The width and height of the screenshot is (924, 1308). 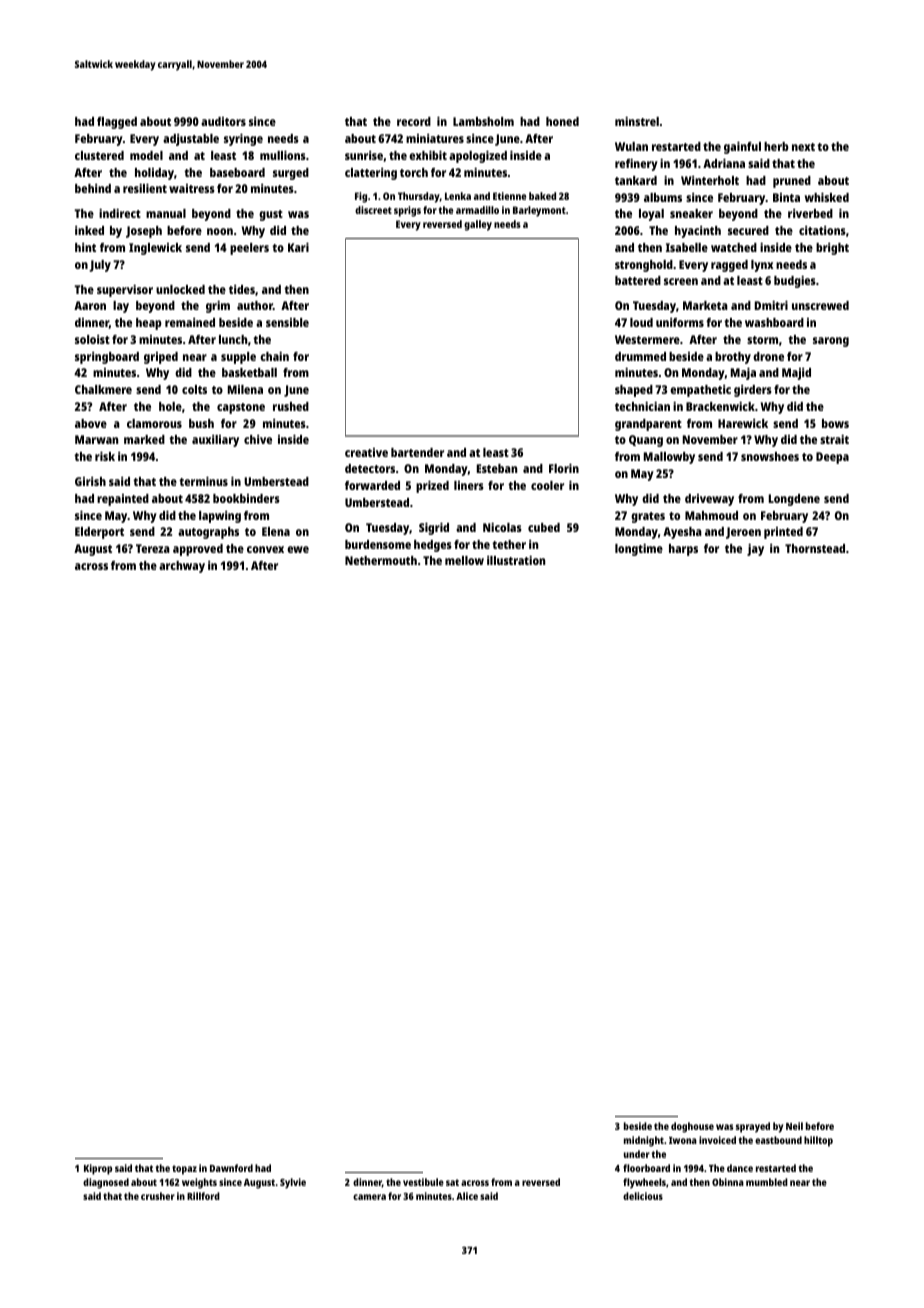 I want to click on Elderport, so click(x=99, y=533).
